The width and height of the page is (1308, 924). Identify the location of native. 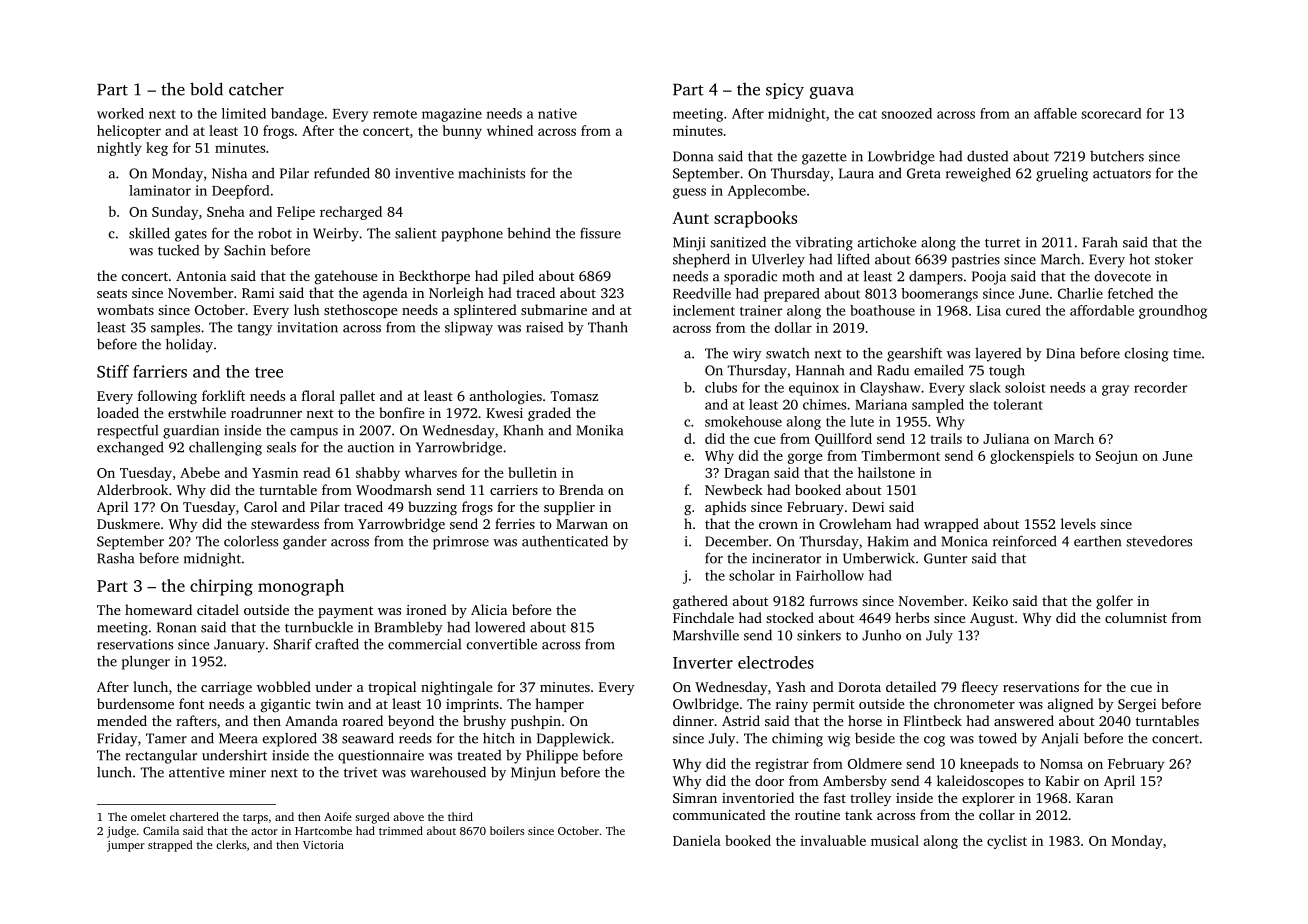
(557, 113).
